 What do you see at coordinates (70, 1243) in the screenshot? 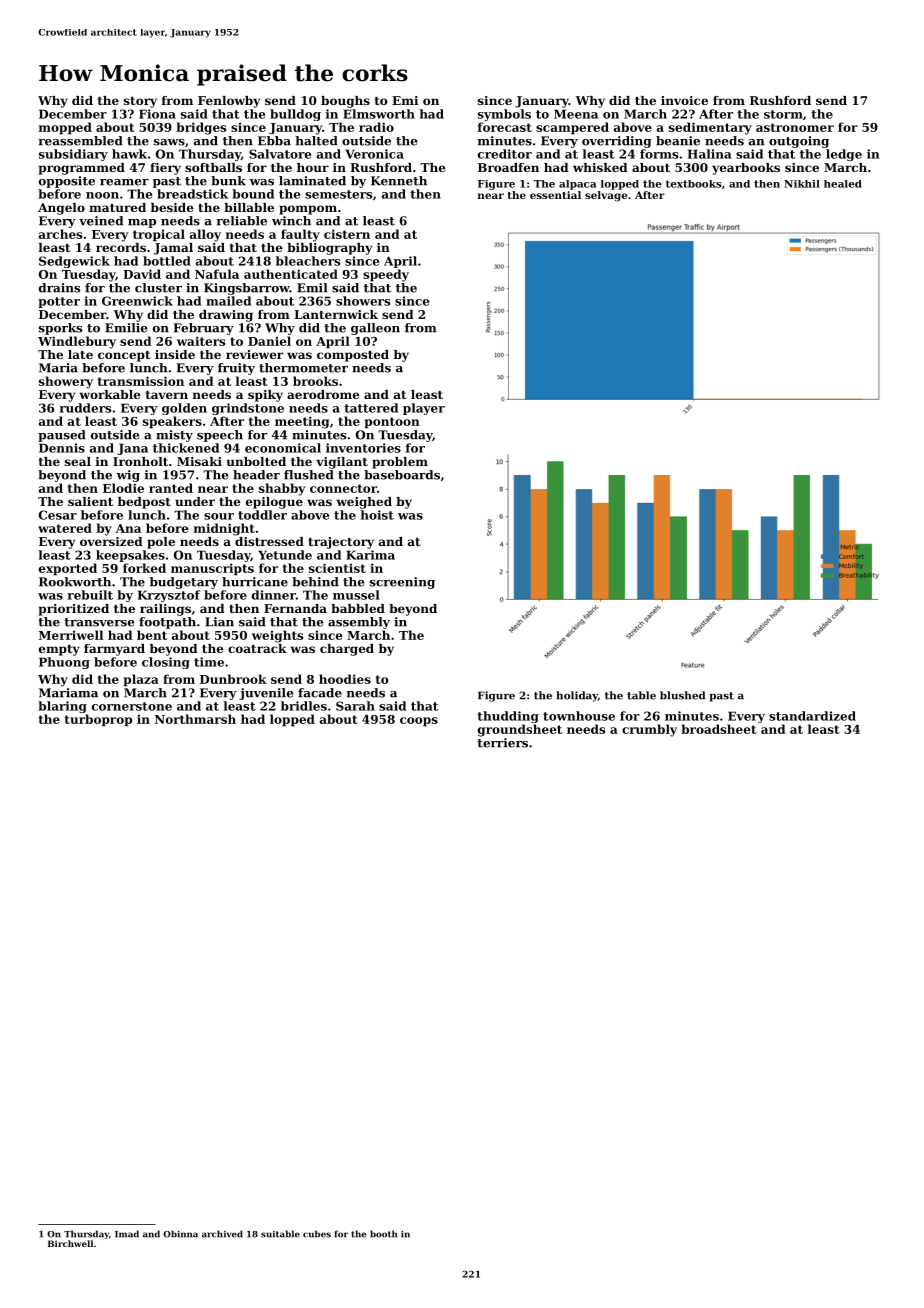
I see `Birchwell` at bounding box center [70, 1243].
